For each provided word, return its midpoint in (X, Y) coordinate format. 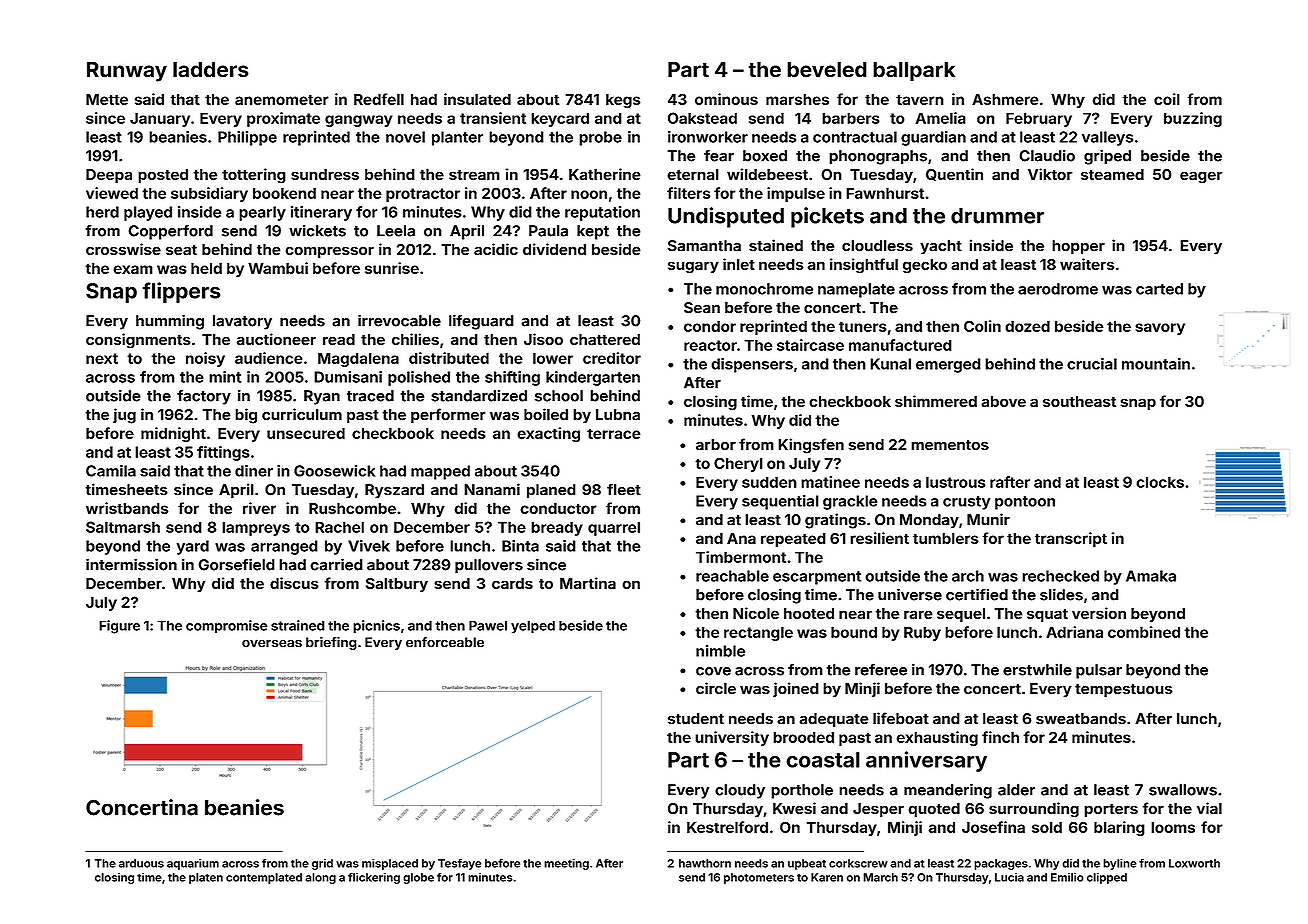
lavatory (242, 322)
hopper (1078, 247)
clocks (1160, 482)
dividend (554, 249)
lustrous (956, 482)
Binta (520, 546)
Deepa (109, 176)
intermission (131, 564)
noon (589, 194)
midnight (173, 434)
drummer (997, 216)
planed (551, 491)
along (321, 878)
